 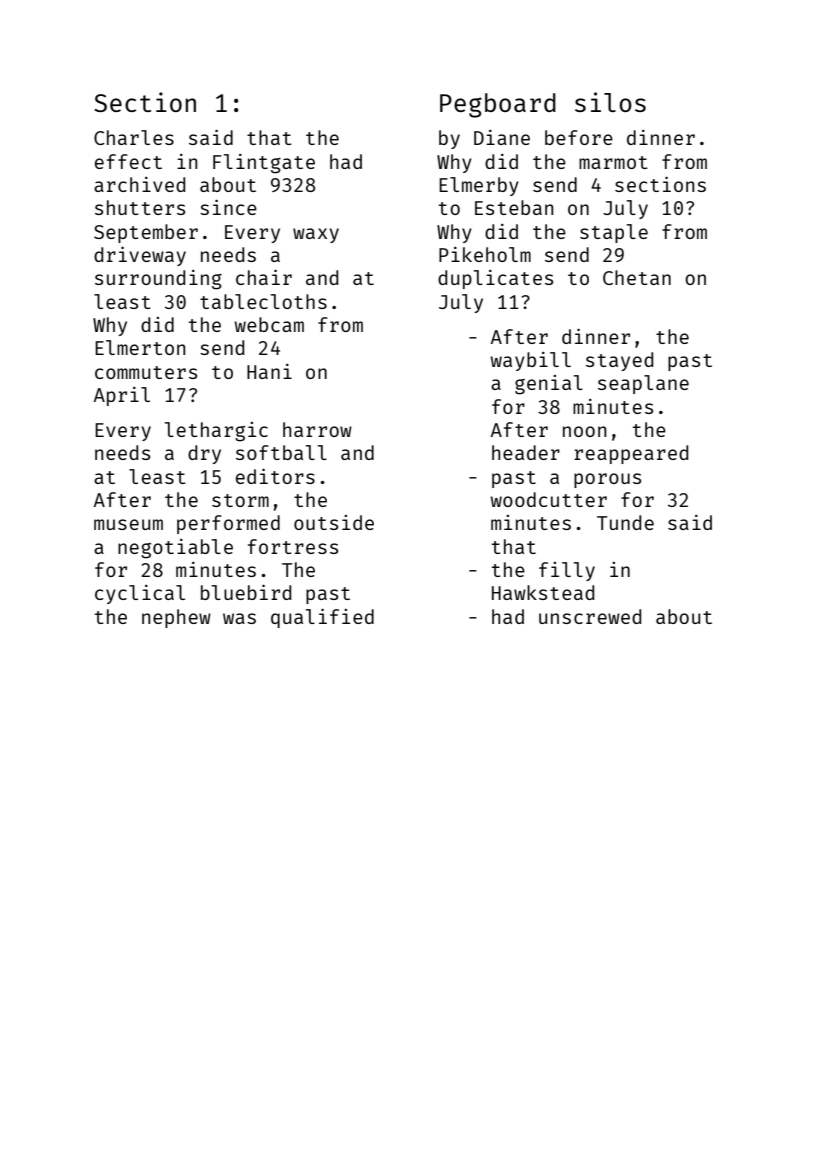 What do you see at coordinates (526, 452) in the screenshot?
I see `header` at bounding box center [526, 452].
